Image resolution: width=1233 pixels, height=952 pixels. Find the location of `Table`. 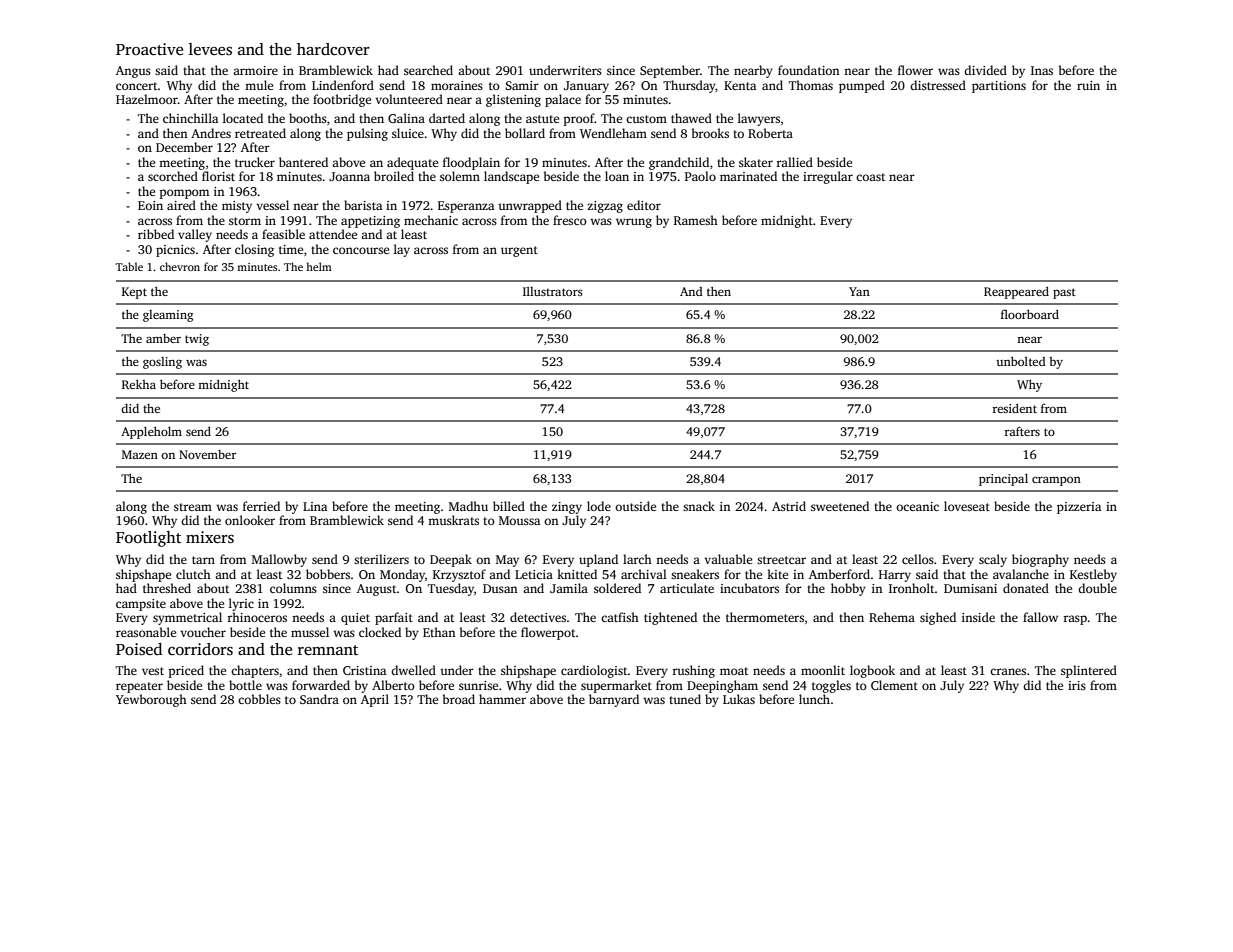

Table is located at coordinates (129, 266).
